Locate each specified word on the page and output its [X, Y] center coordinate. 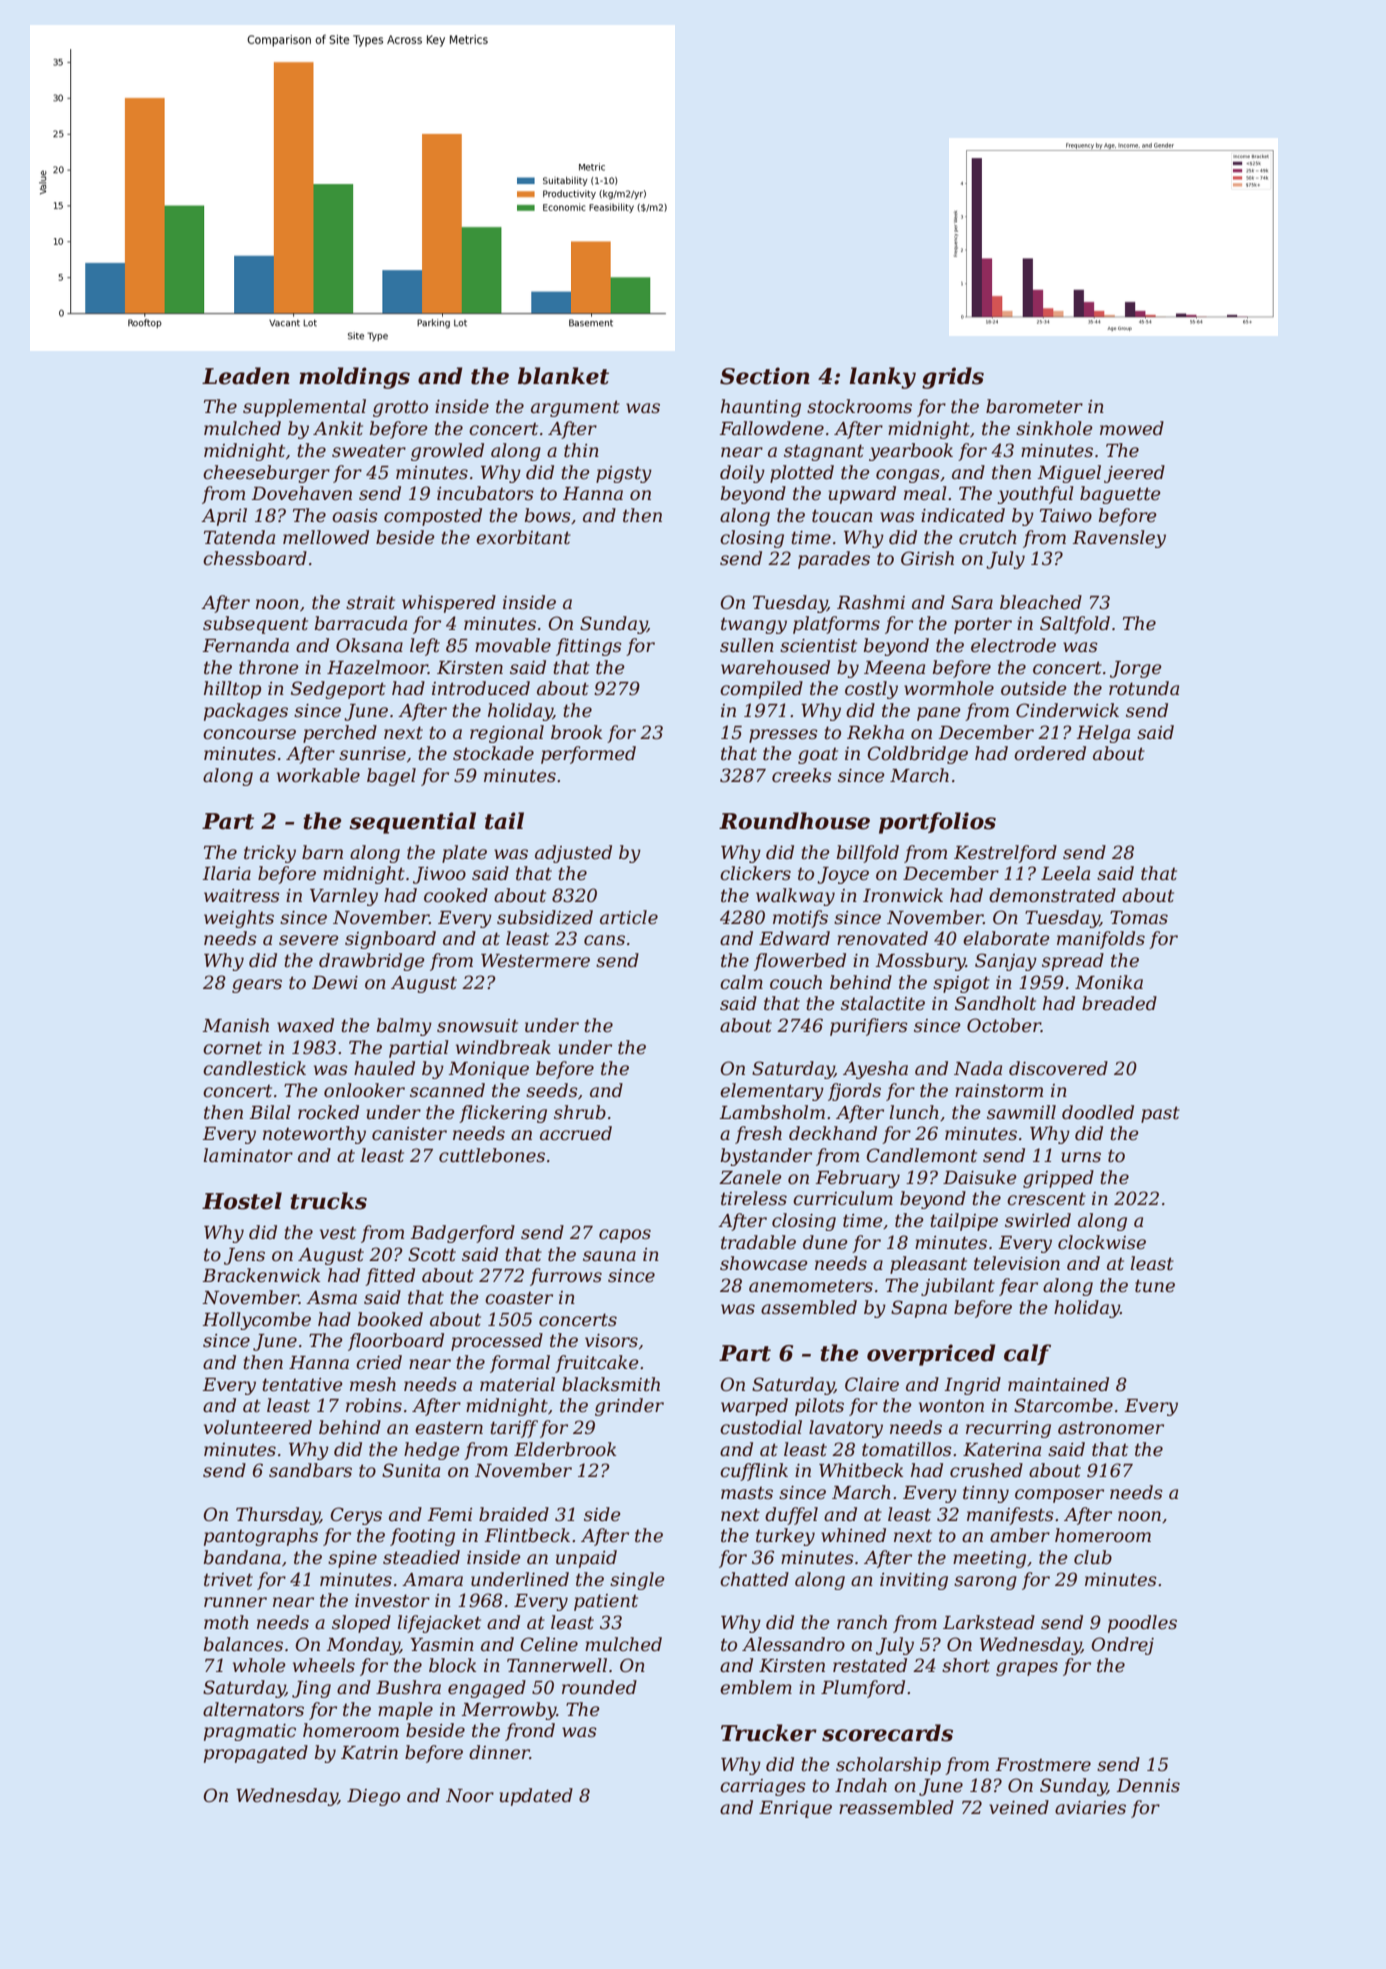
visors [611, 1340]
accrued [576, 1133]
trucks [328, 1201]
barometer [1034, 406]
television [1017, 1263]
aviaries [1090, 1807]
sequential [412, 823]
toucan [842, 516]
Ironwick [903, 895]
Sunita [411, 1470]
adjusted [573, 854]
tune [1155, 1286]
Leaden [246, 376]
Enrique [795, 1809]
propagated [256, 1754]
